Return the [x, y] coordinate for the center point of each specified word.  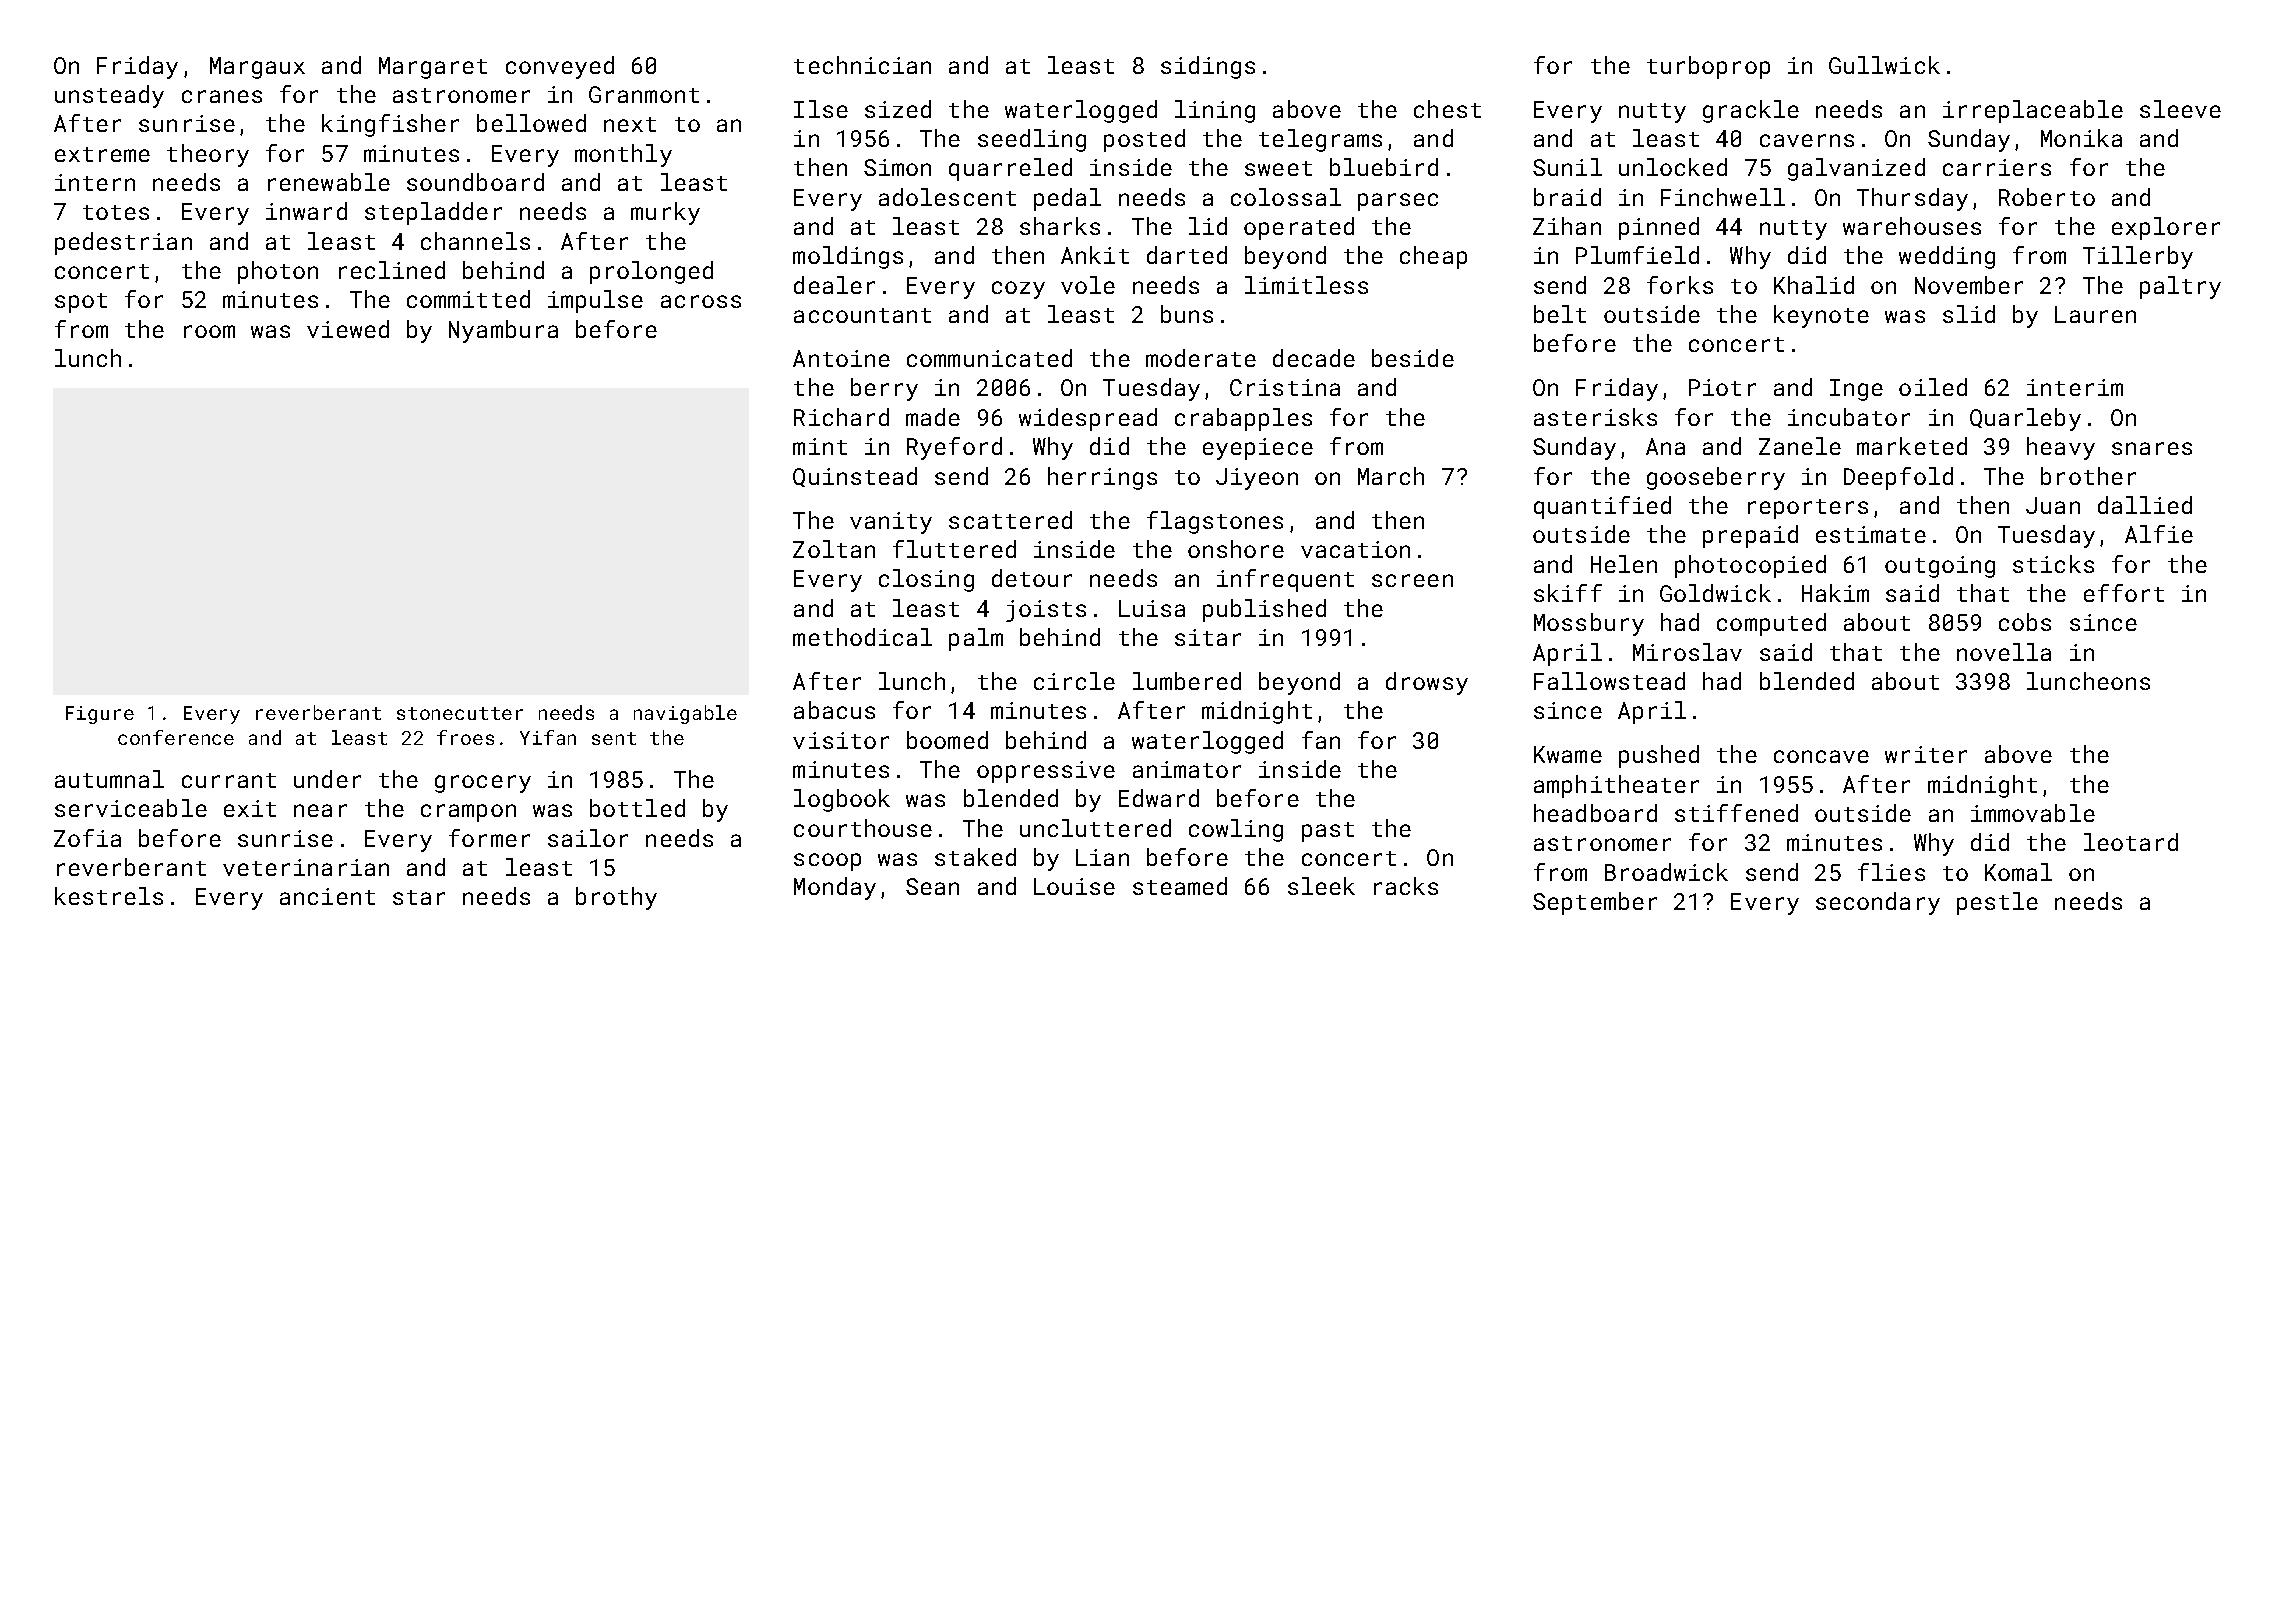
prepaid [1750, 536]
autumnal [109, 779]
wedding [1947, 257]
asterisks [1595, 417]
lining [1215, 111]
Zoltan [834, 549]
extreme [102, 154]
